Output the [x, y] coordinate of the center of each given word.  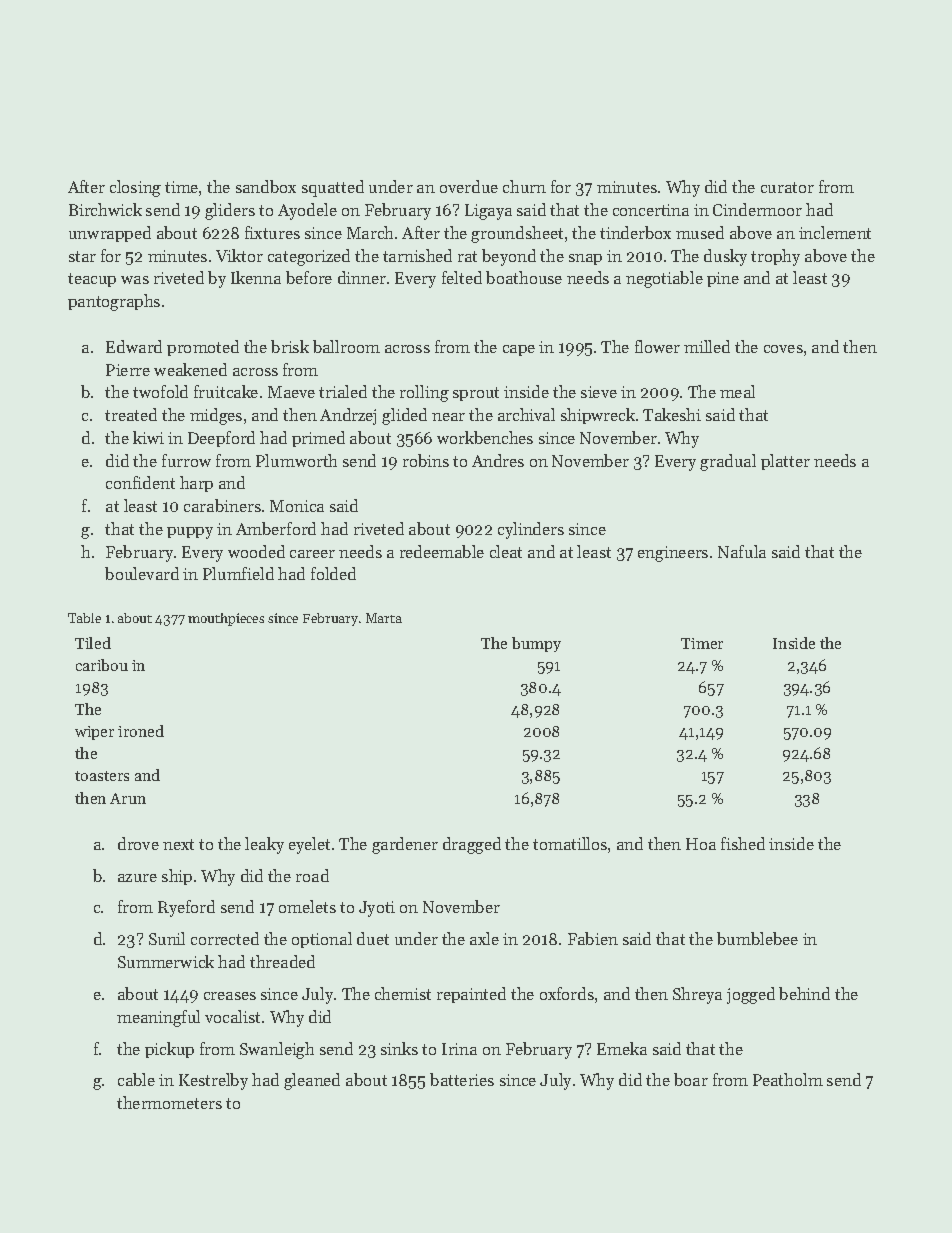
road [312, 875]
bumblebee [757, 938]
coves [783, 349]
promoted [203, 348]
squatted [333, 188]
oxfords [567, 993]
